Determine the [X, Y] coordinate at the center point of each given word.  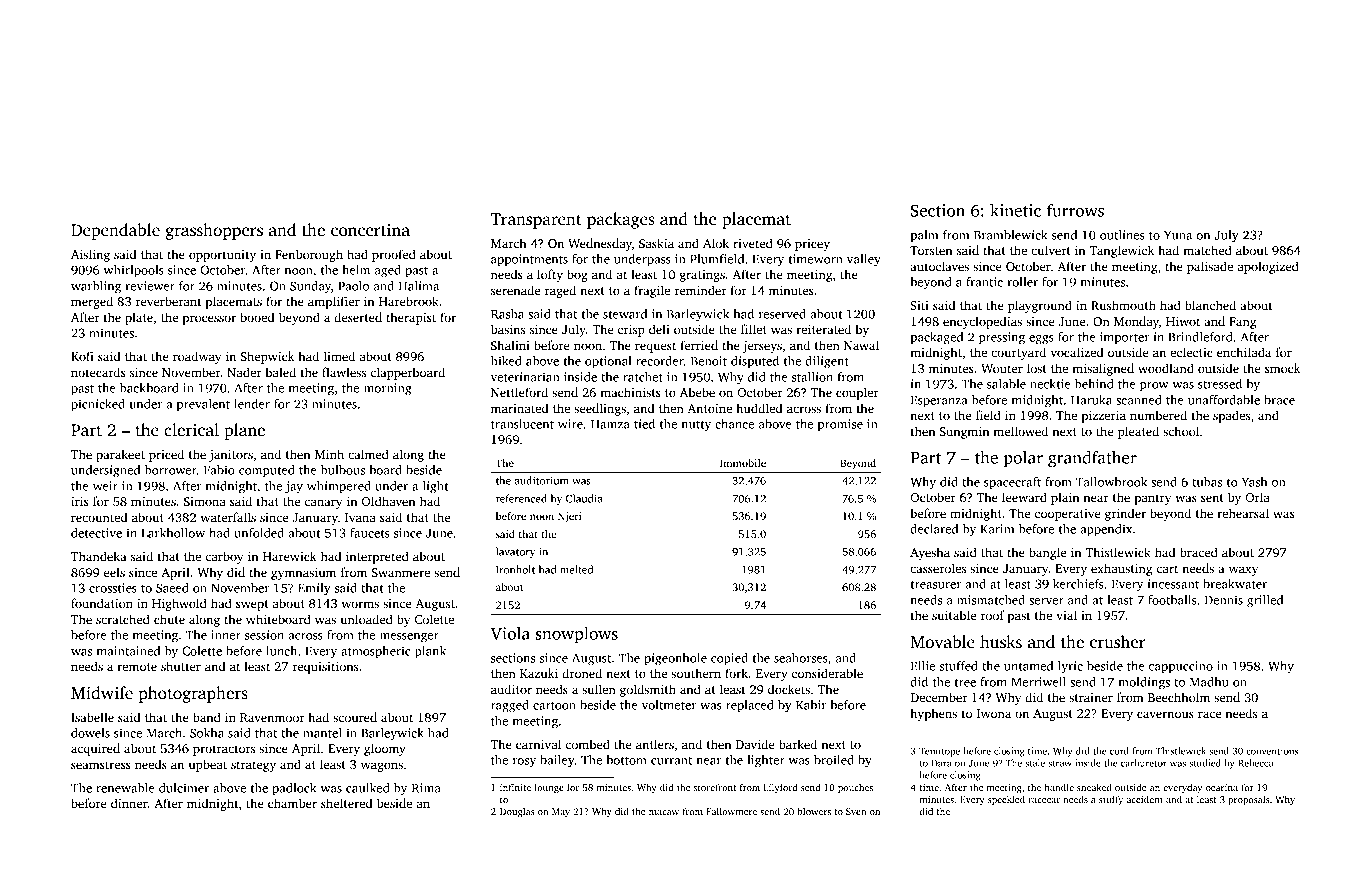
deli [659, 329]
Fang [1242, 323]
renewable [125, 788]
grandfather [1092, 459]
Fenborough [309, 255]
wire [570, 424]
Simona [205, 501]
